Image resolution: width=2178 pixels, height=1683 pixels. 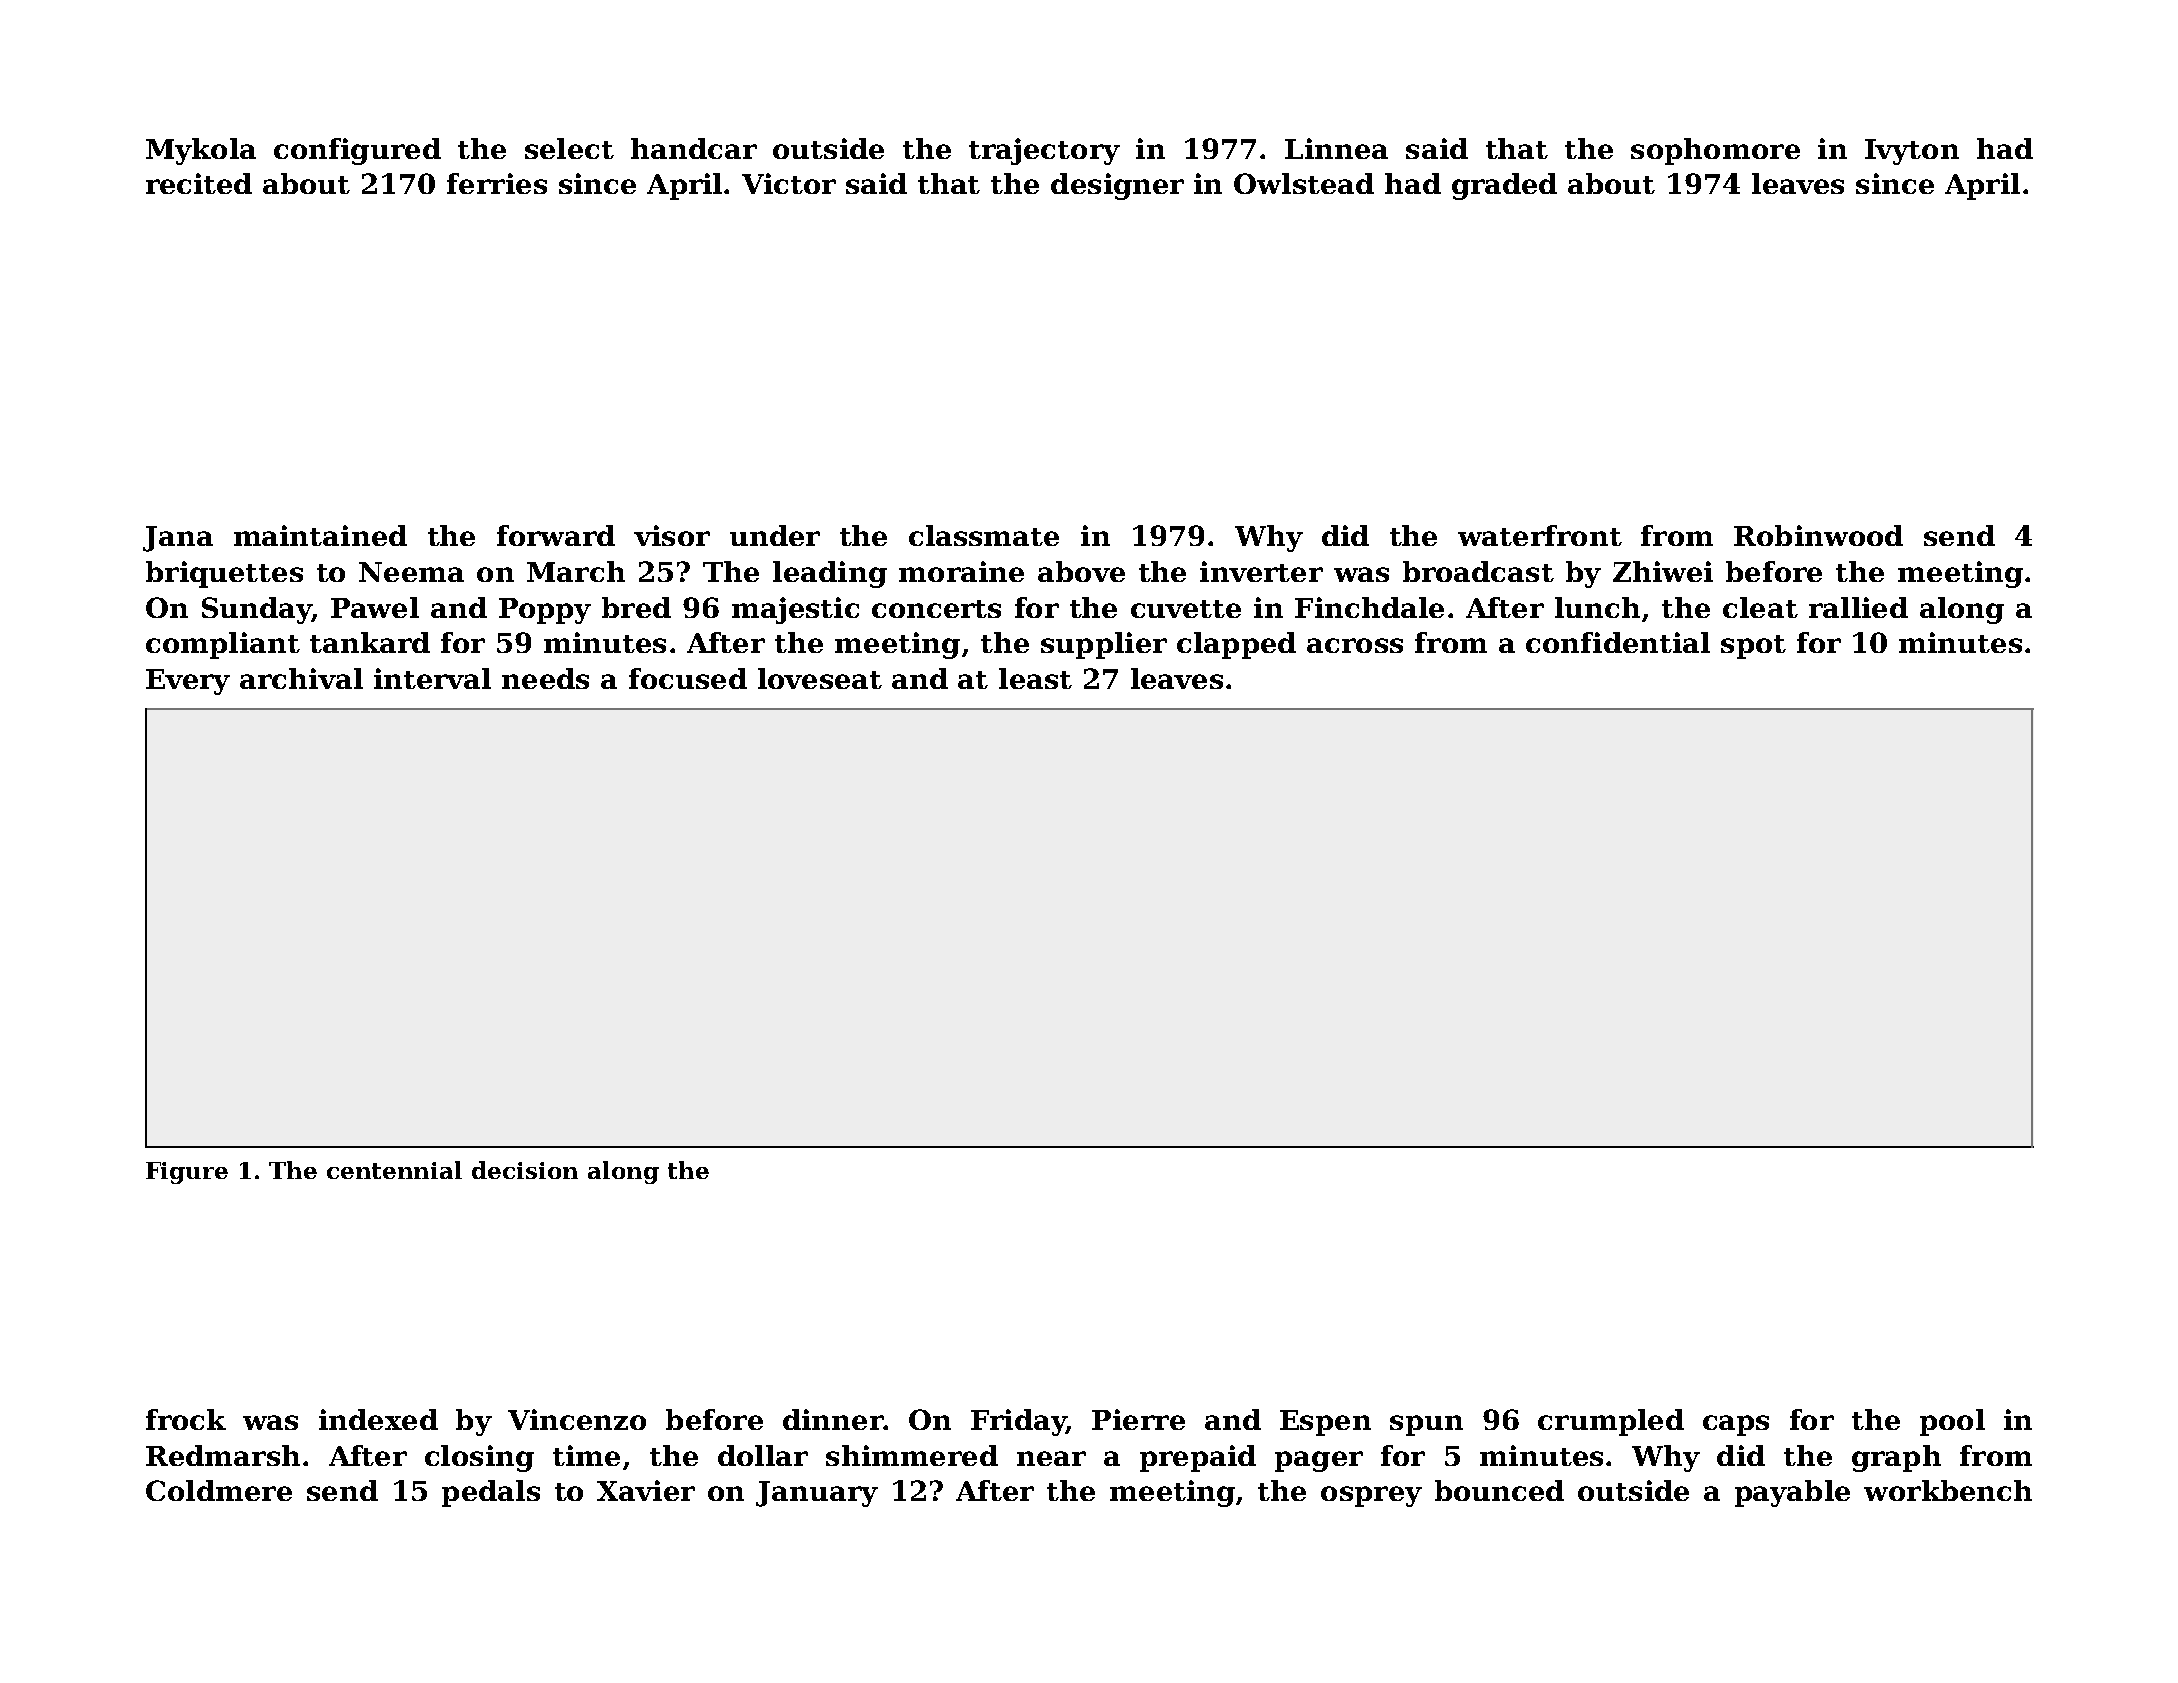 What do you see at coordinates (1736, 1425) in the screenshot?
I see `caps` at bounding box center [1736, 1425].
